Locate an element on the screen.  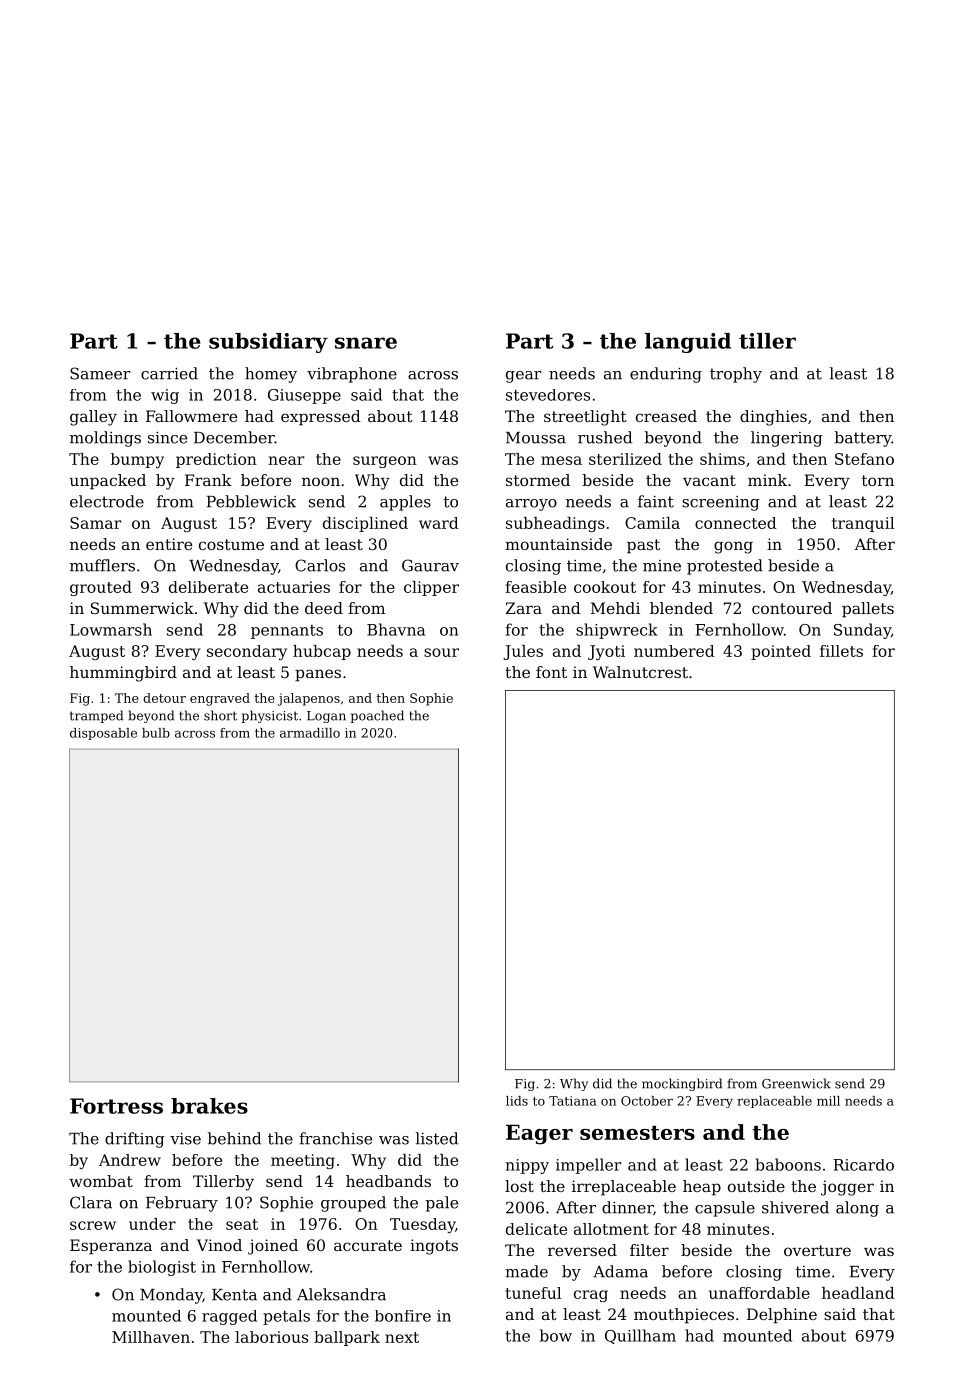
snare is located at coordinates (366, 343).
